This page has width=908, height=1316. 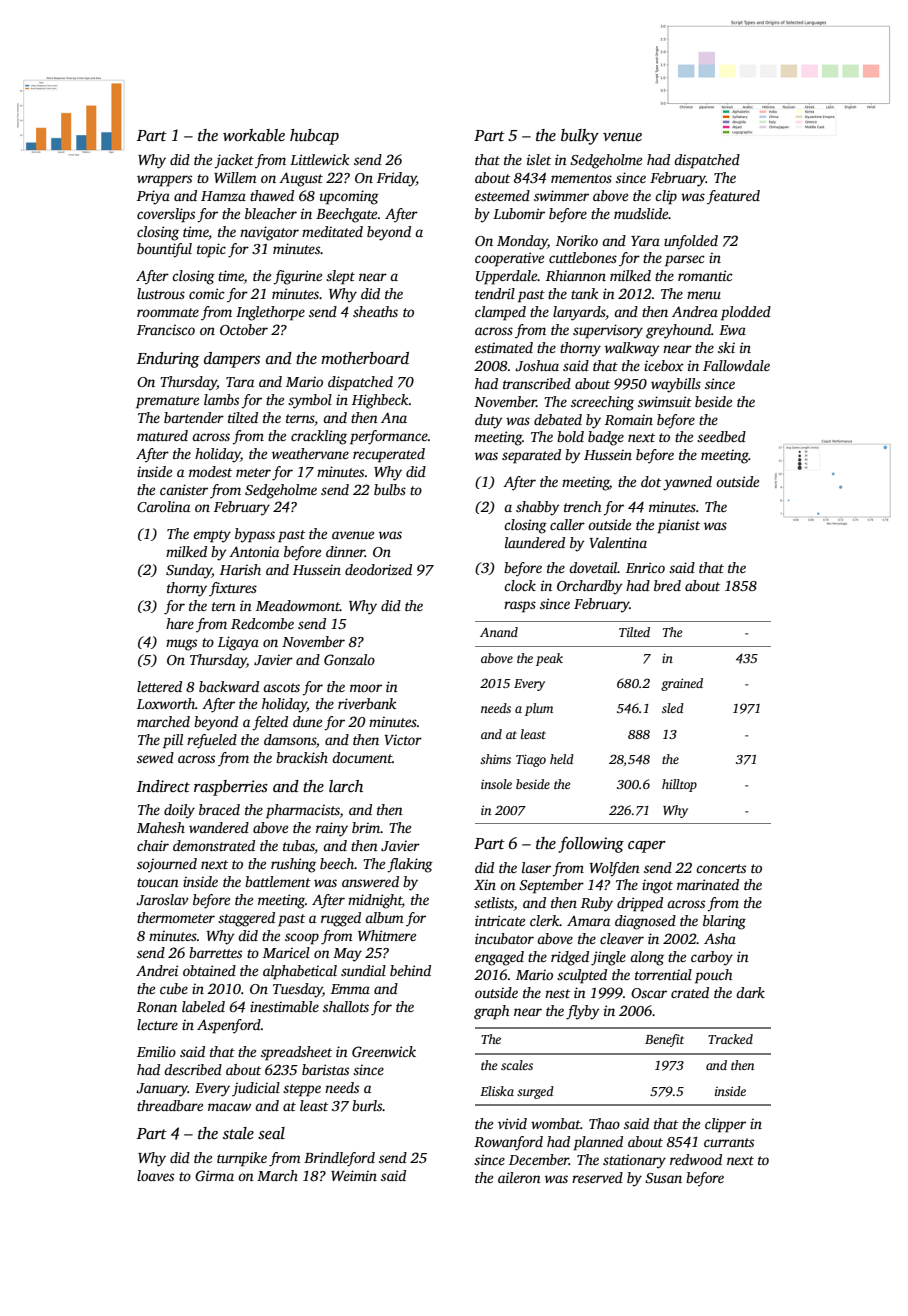 I want to click on spreadsheet, so click(x=296, y=1053).
